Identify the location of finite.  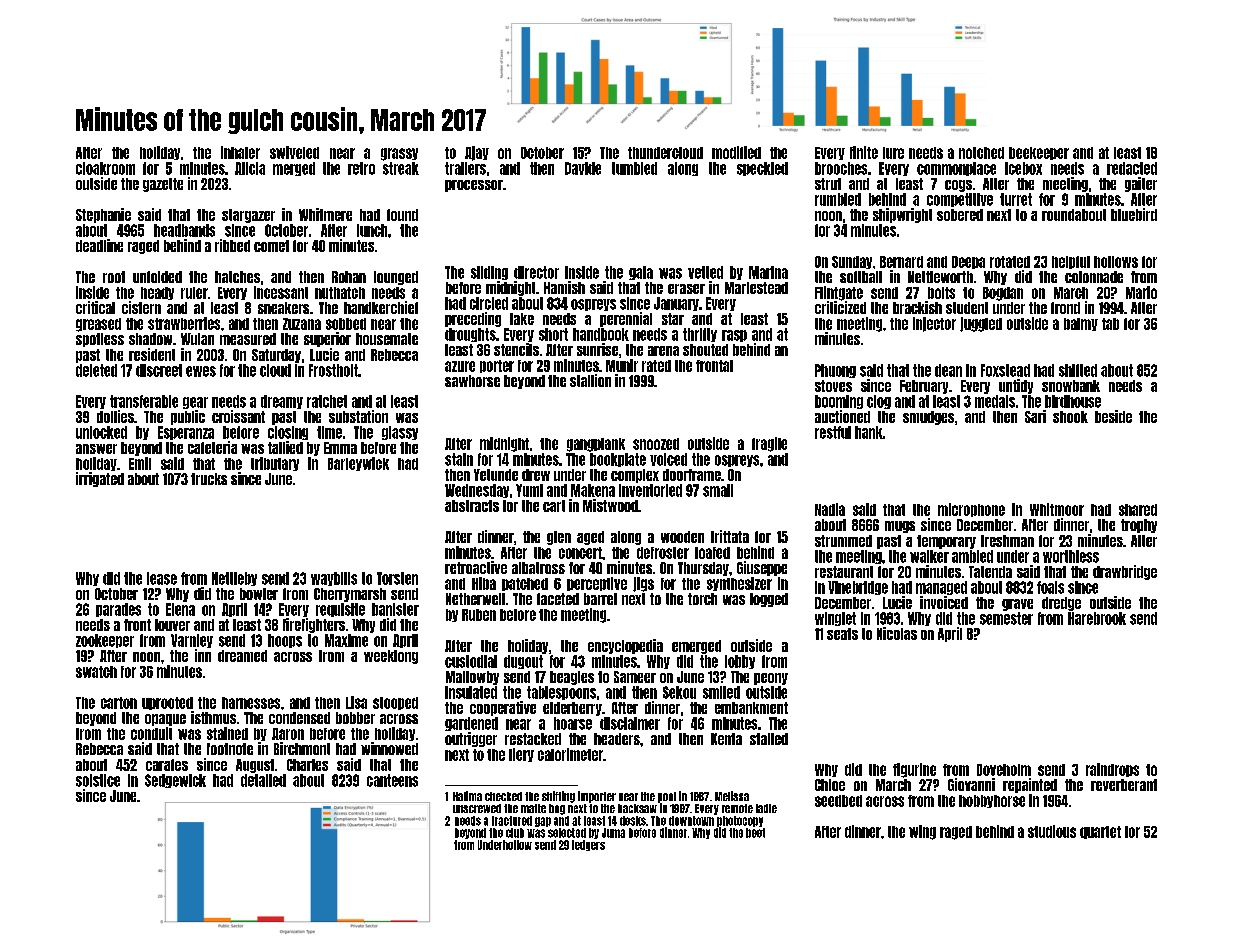
(864, 152).
